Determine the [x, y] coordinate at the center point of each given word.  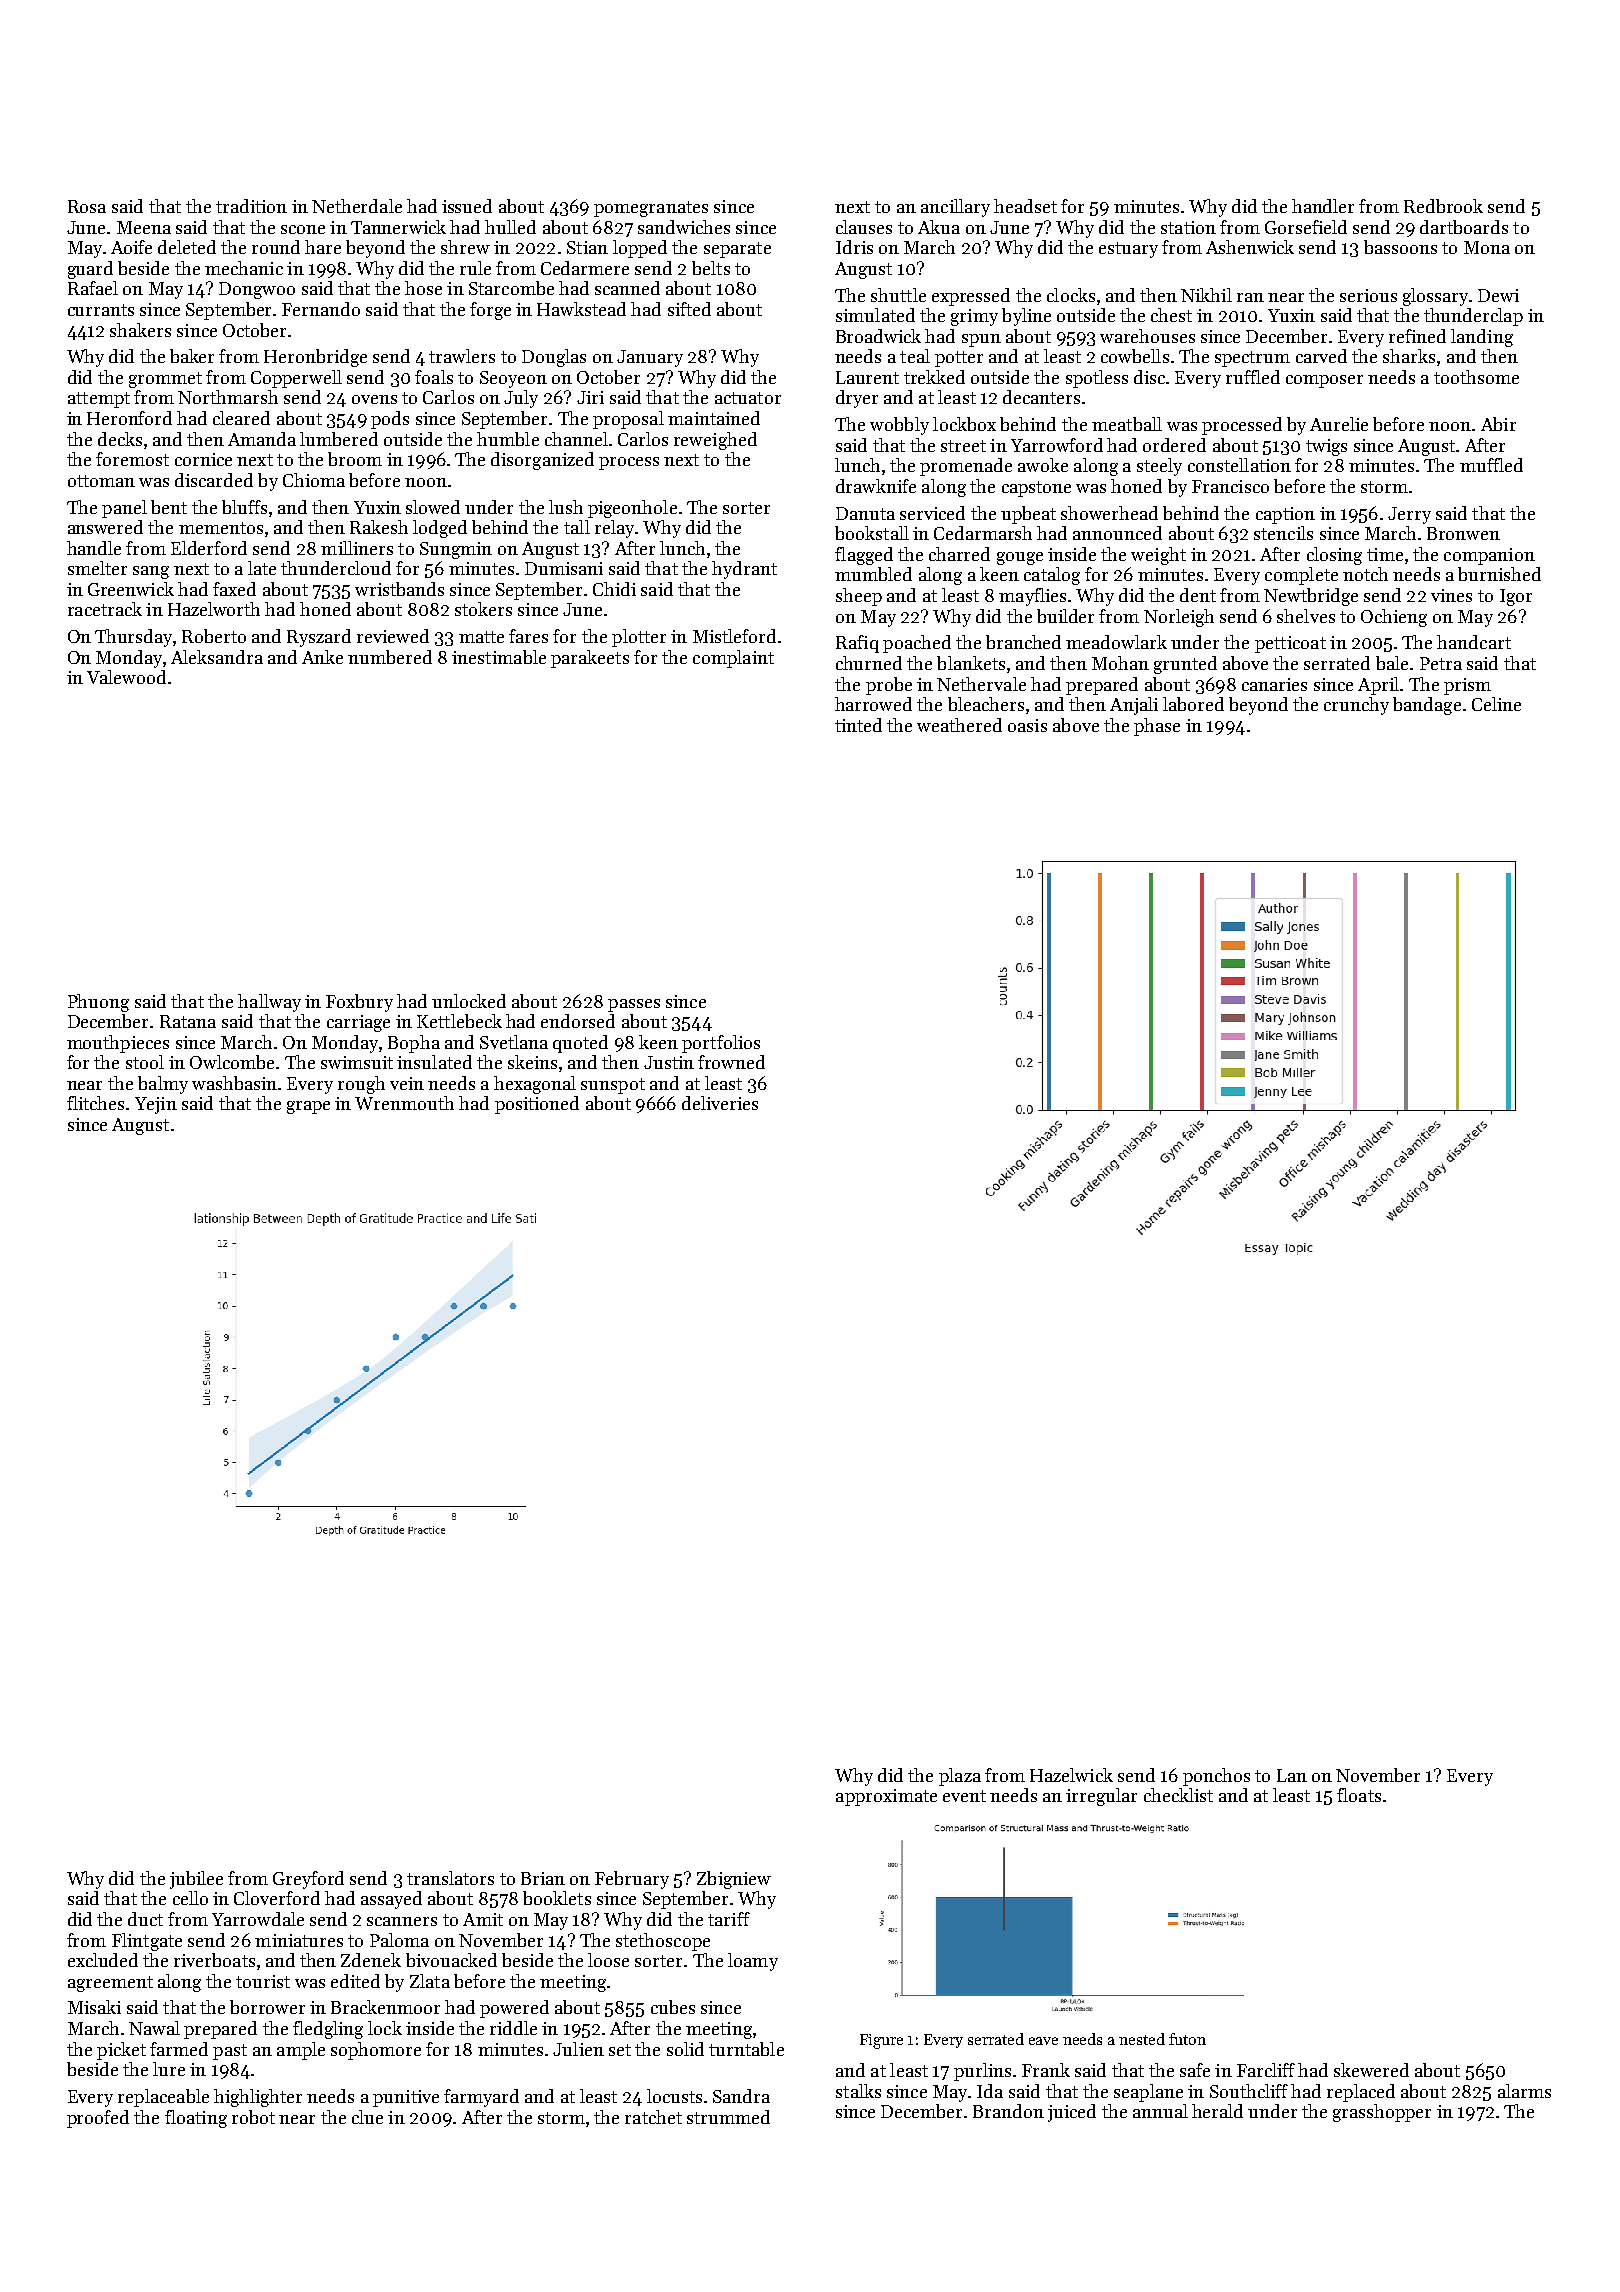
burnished [1499, 574]
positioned [537, 1105]
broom [355, 459]
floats [1359, 1795]
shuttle [898, 295]
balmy [163, 1085]
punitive [406, 2098]
